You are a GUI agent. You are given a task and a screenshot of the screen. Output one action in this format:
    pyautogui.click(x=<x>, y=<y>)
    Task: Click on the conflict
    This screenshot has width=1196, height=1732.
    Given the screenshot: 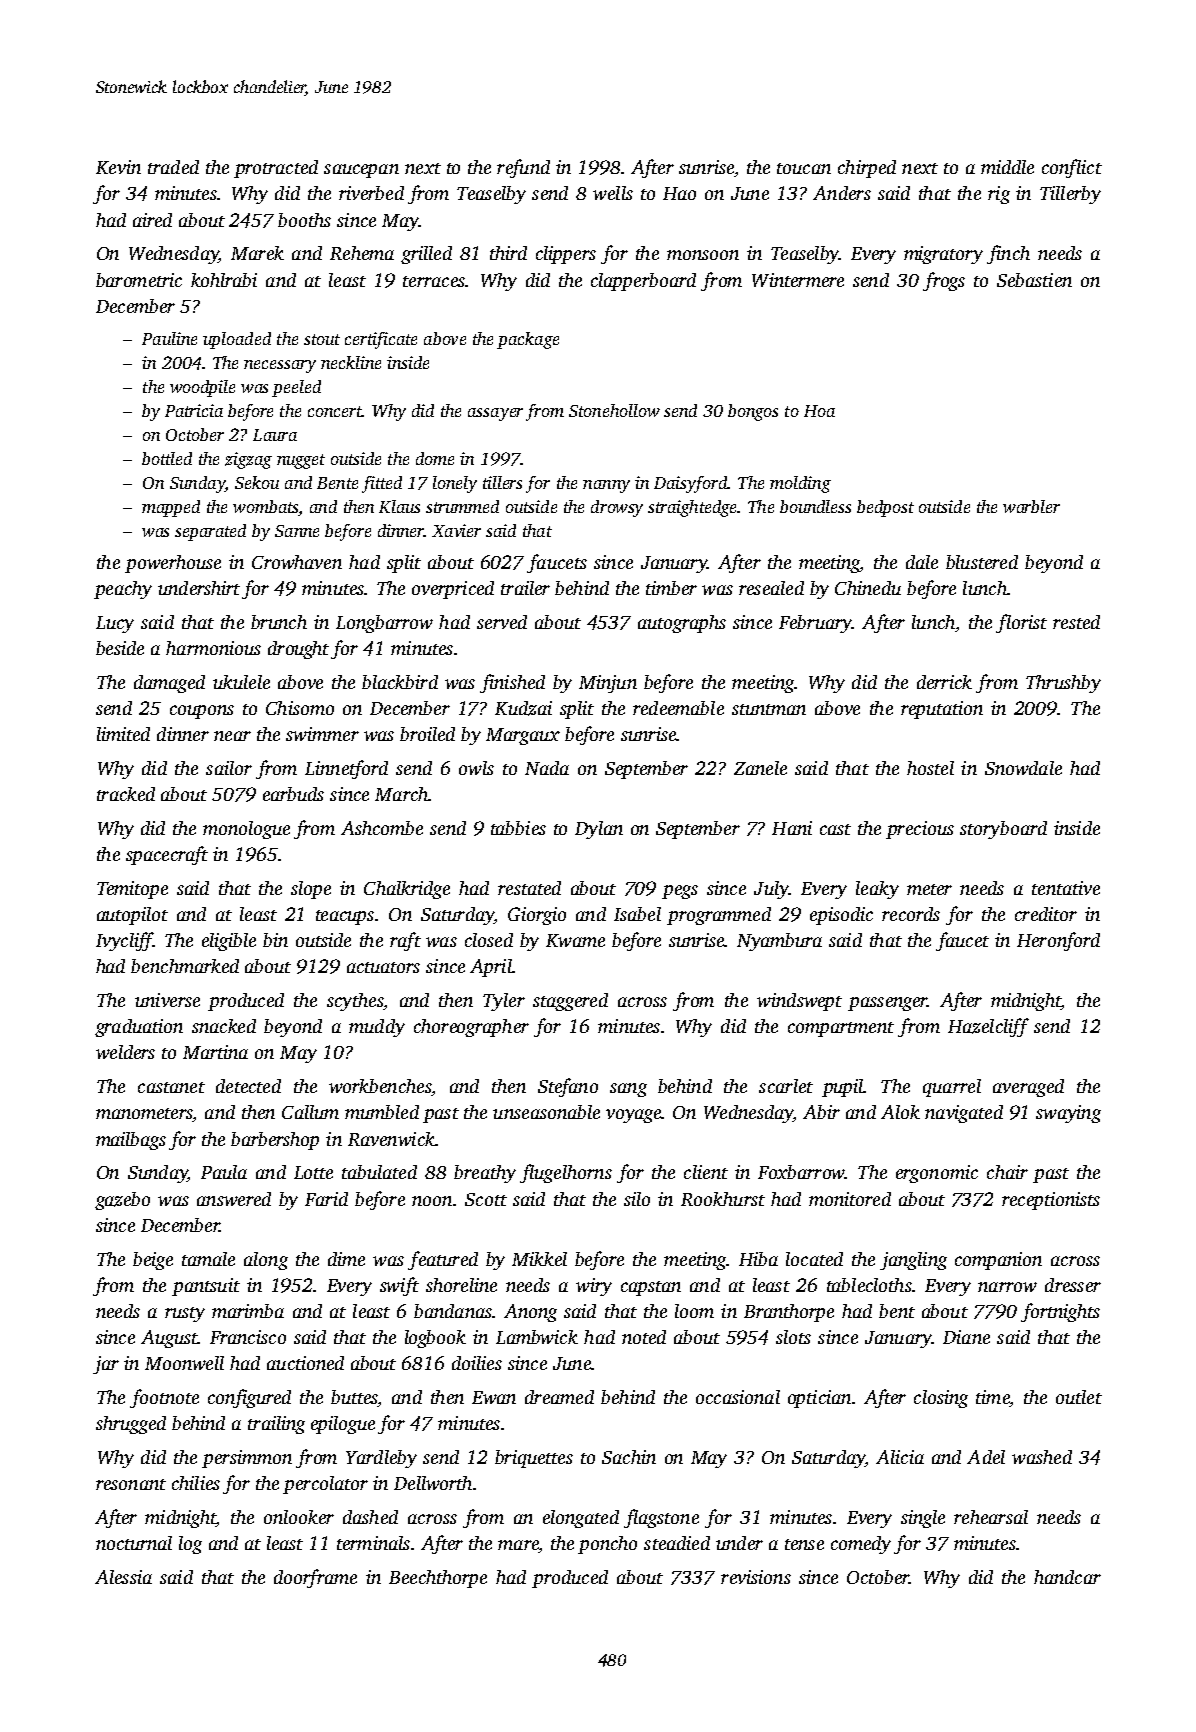 What is the action you would take?
    pyautogui.click(x=1072, y=168)
